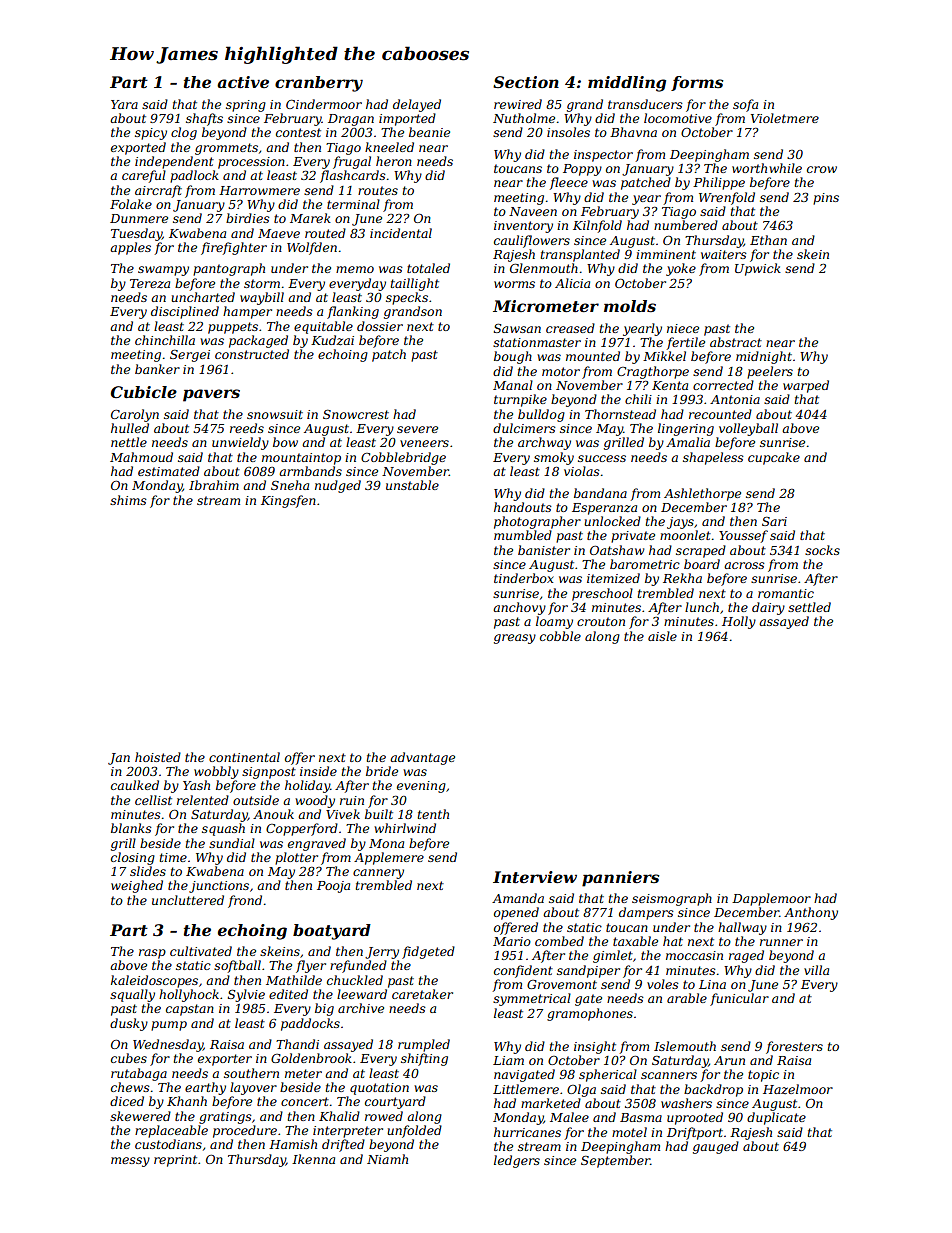 This image has height=1233, width=952. Describe the element at coordinates (243, 82) in the image. I see `active` at that location.
